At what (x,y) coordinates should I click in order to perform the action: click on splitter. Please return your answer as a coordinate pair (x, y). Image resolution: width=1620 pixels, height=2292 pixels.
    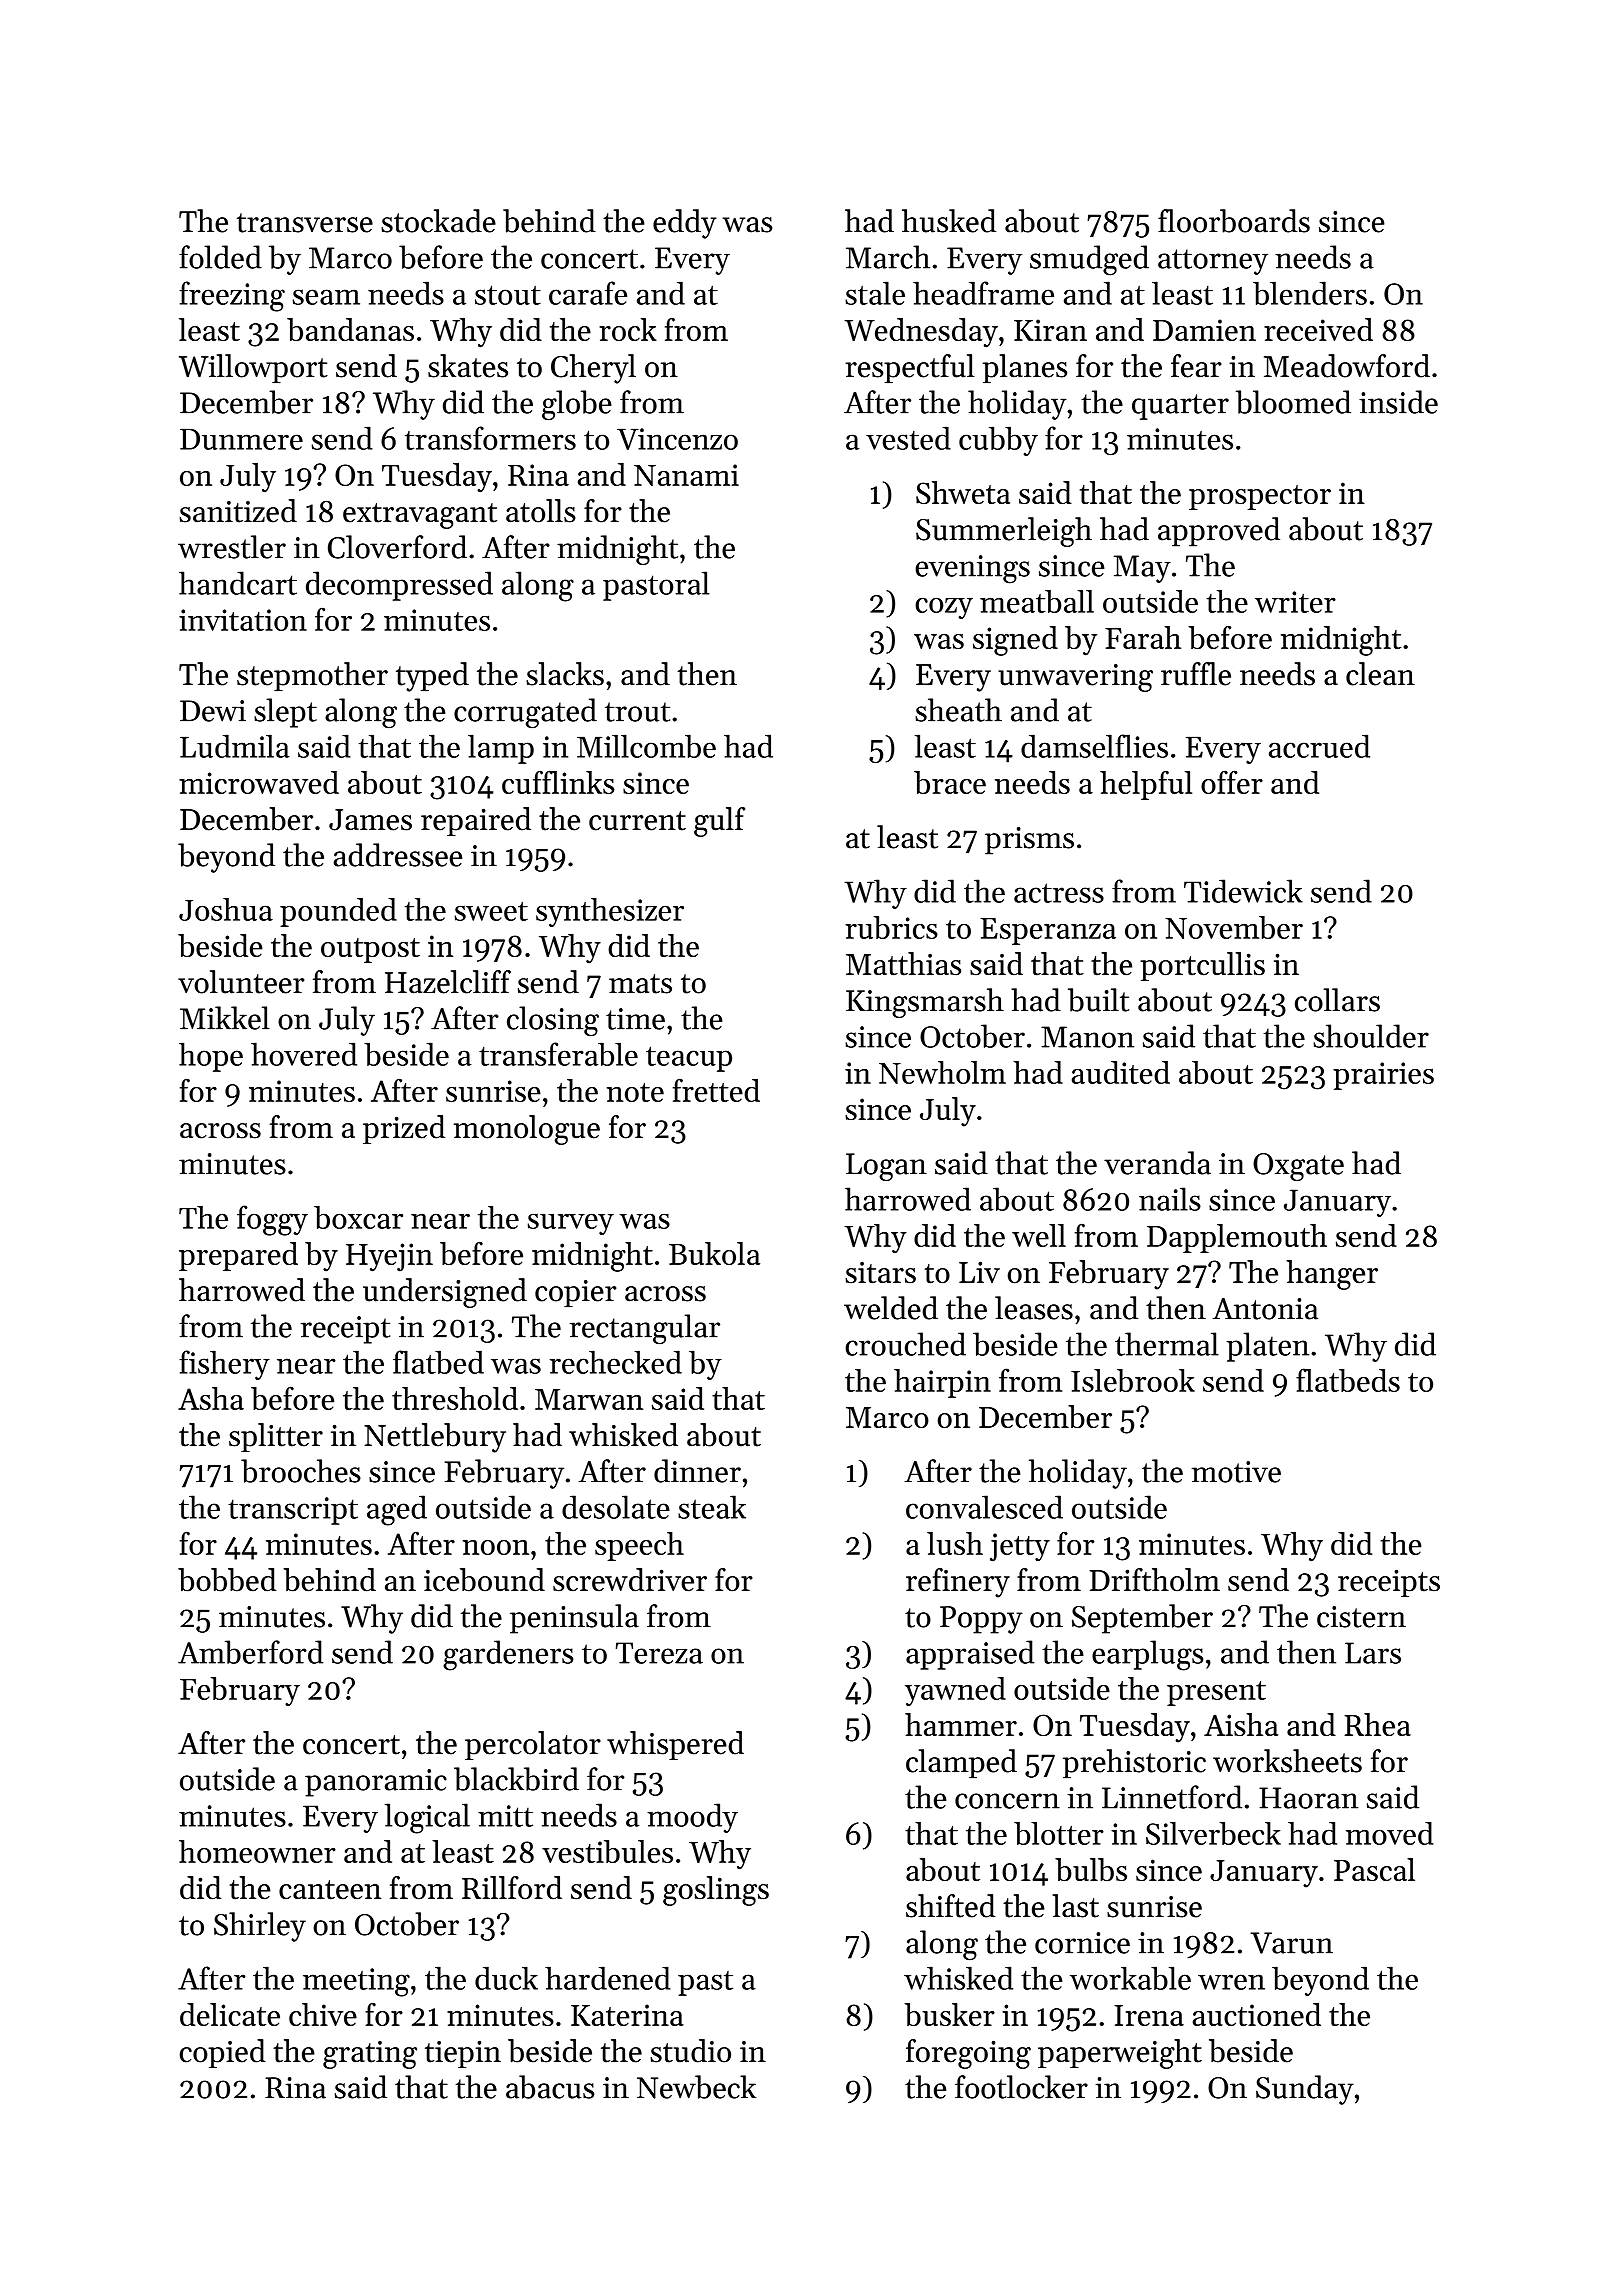
    Looking at the image, I should click on (276, 1437).
